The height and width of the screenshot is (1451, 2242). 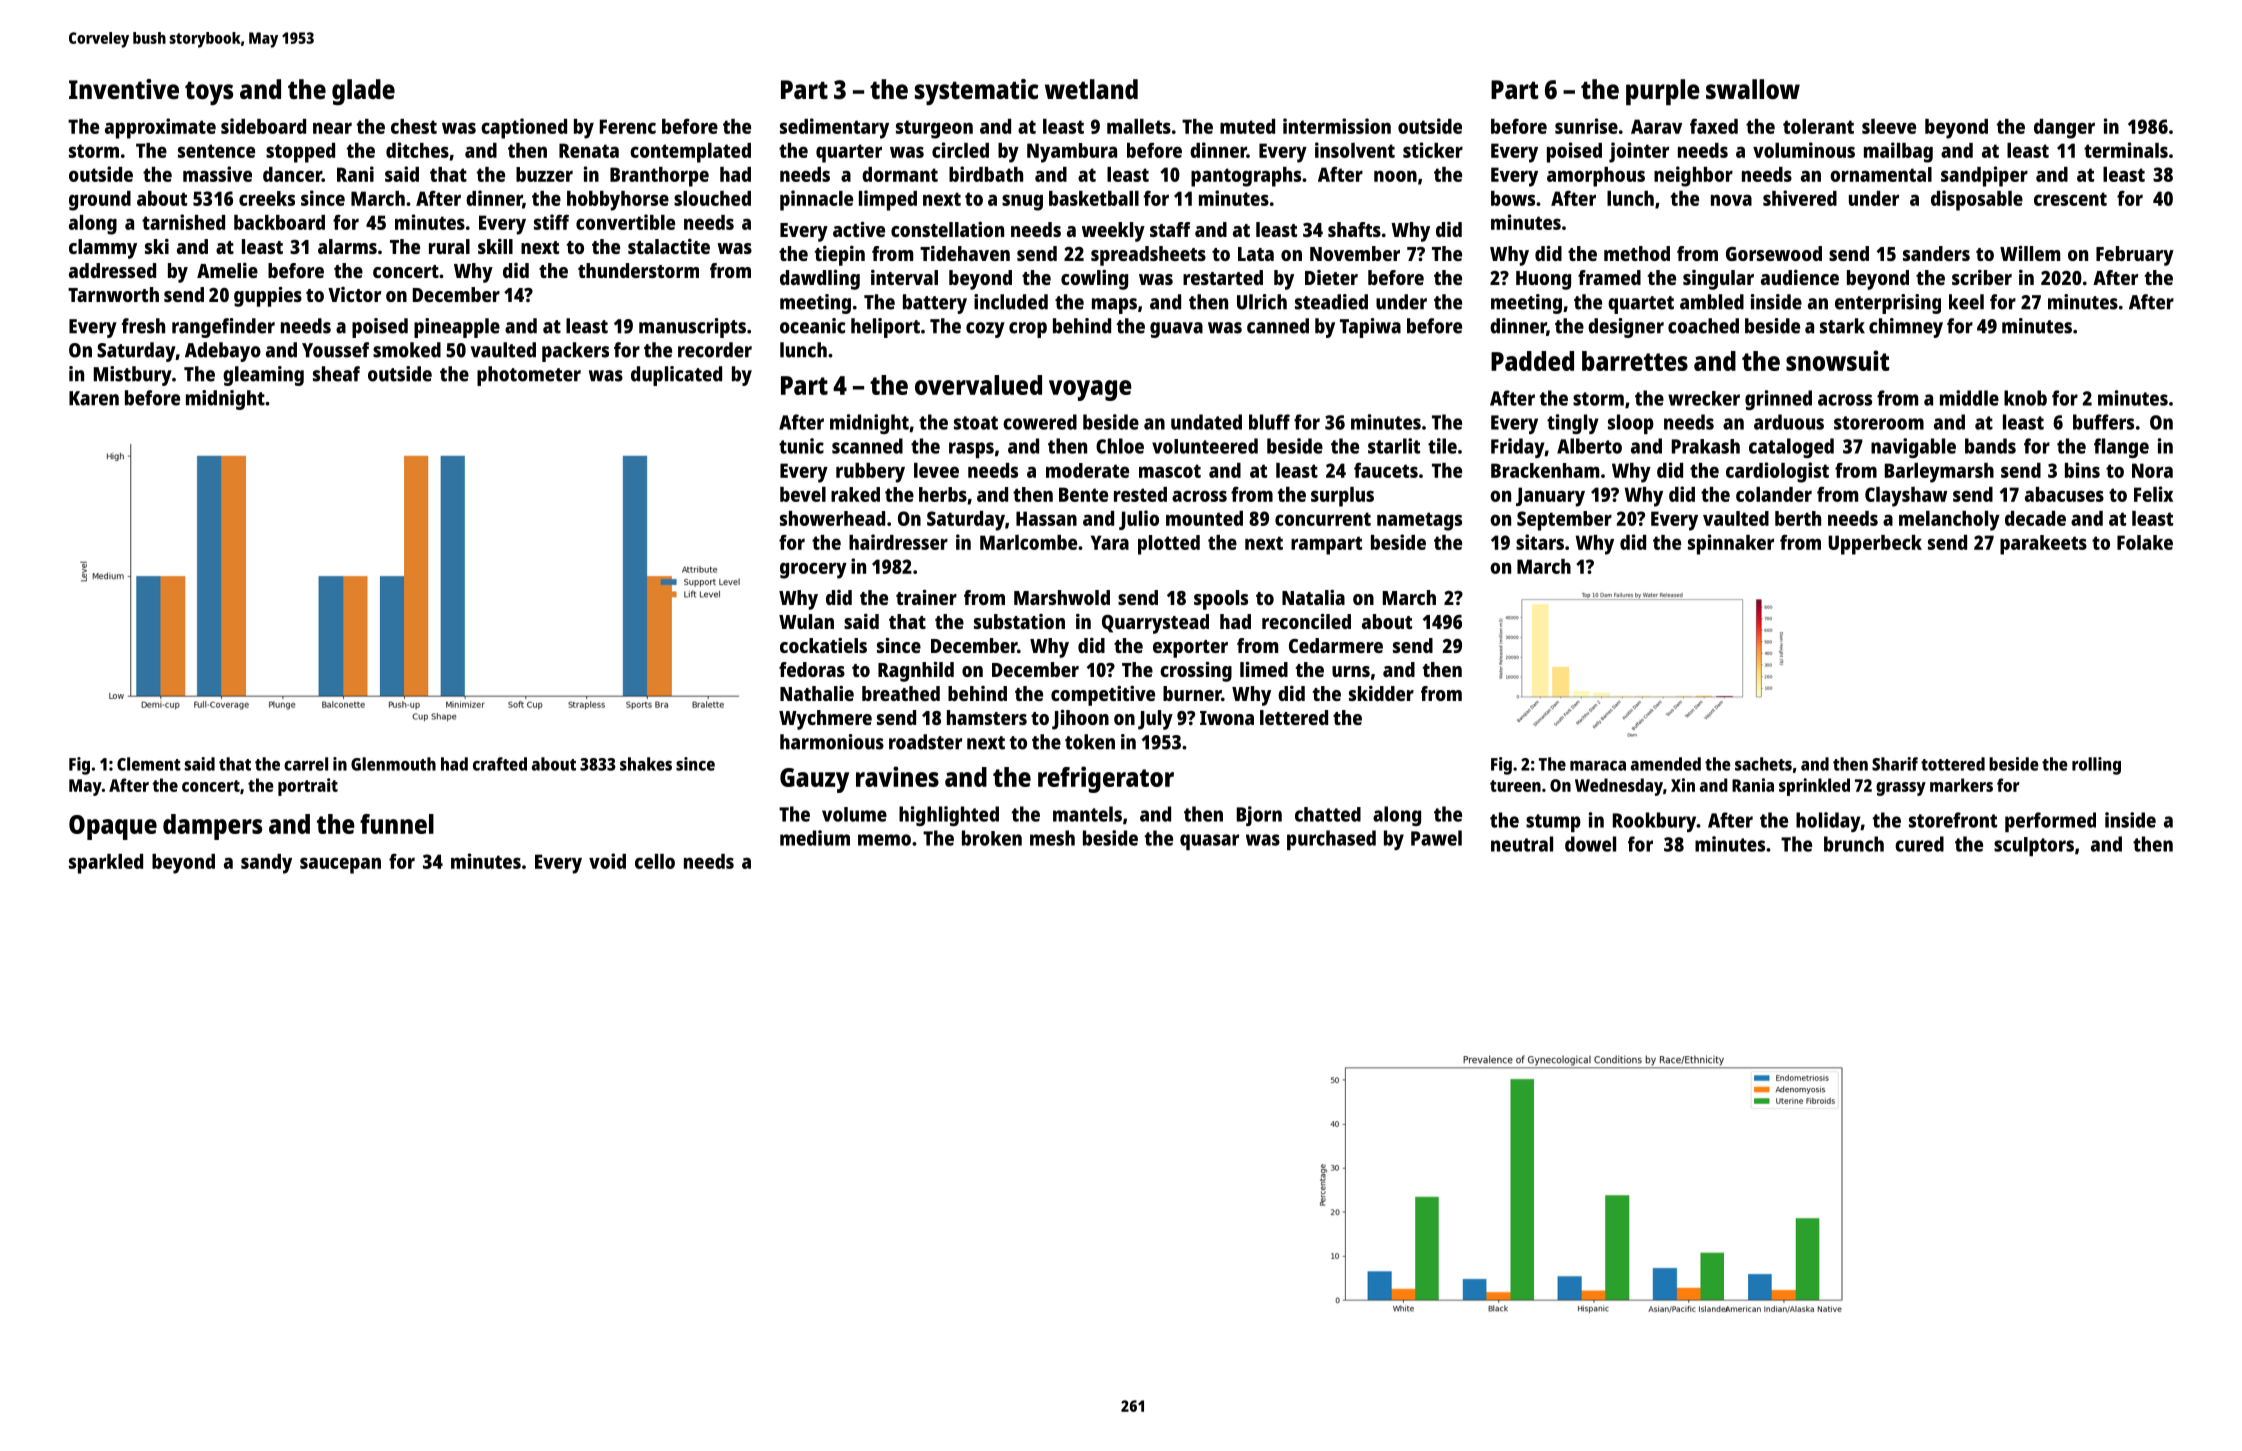 What do you see at coordinates (279, 222) in the screenshot?
I see `backboard` at bounding box center [279, 222].
